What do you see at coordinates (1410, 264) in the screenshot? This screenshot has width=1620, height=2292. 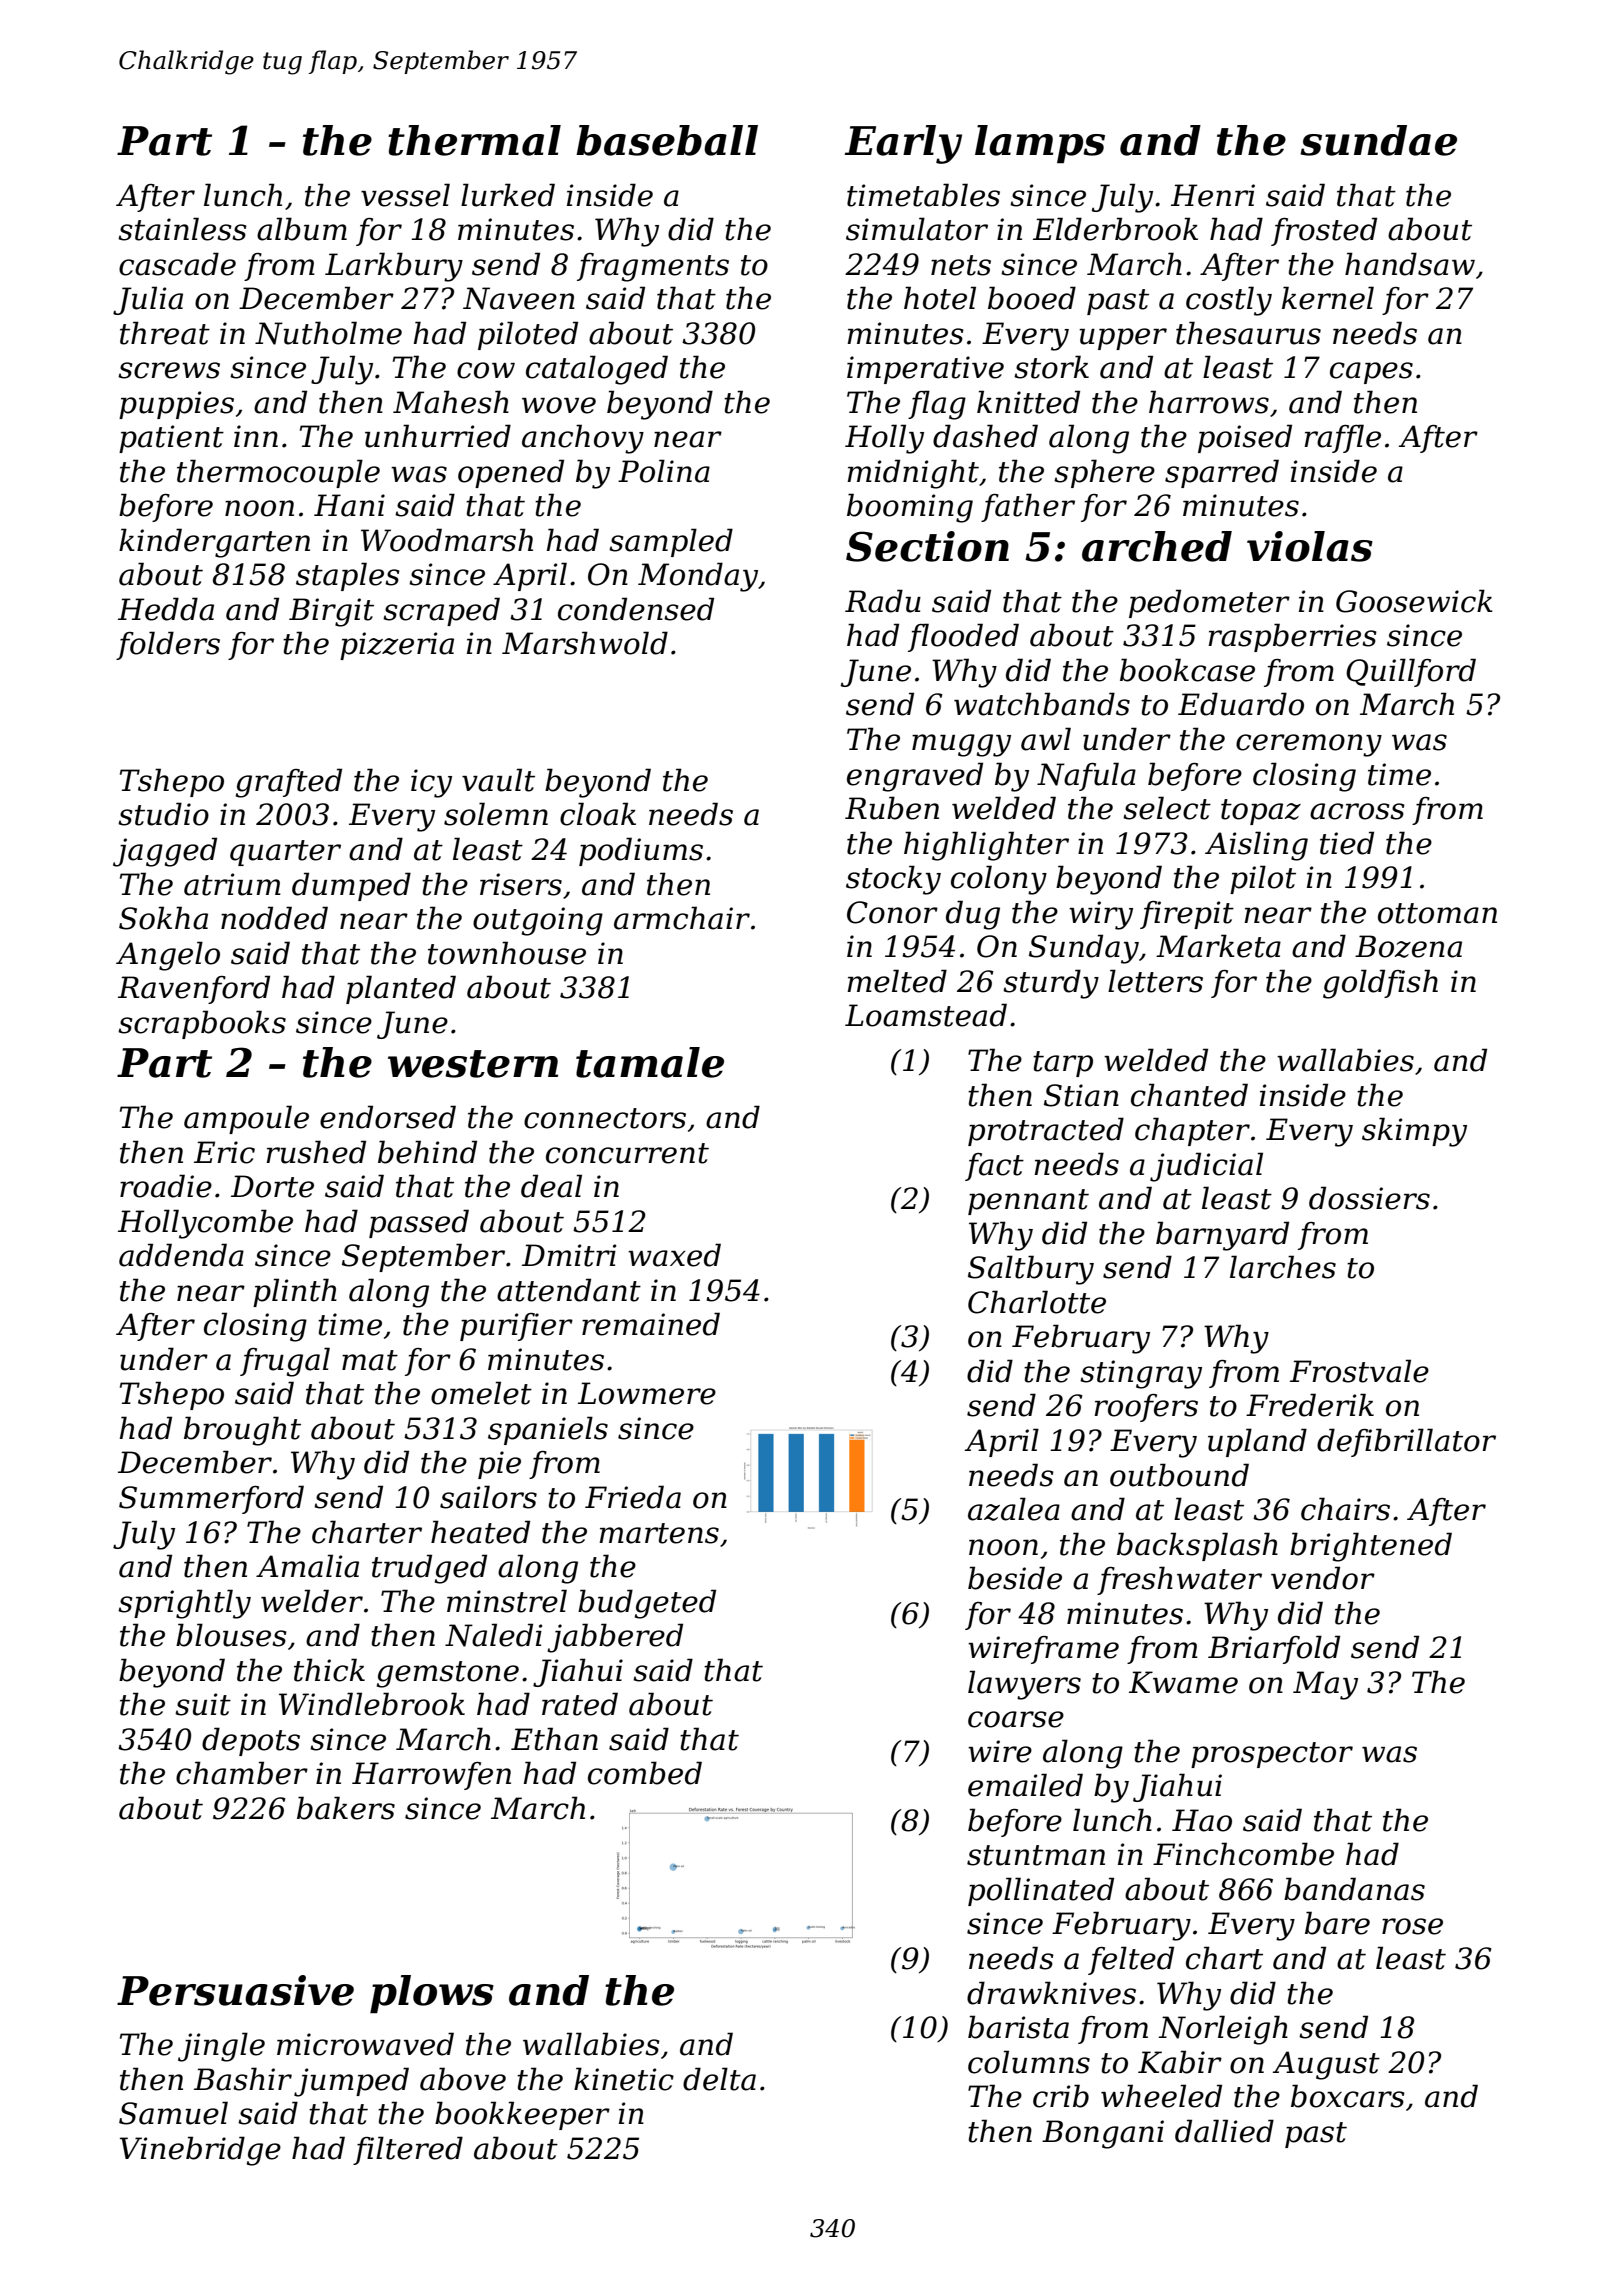 I see `handsaw` at bounding box center [1410, 264].
